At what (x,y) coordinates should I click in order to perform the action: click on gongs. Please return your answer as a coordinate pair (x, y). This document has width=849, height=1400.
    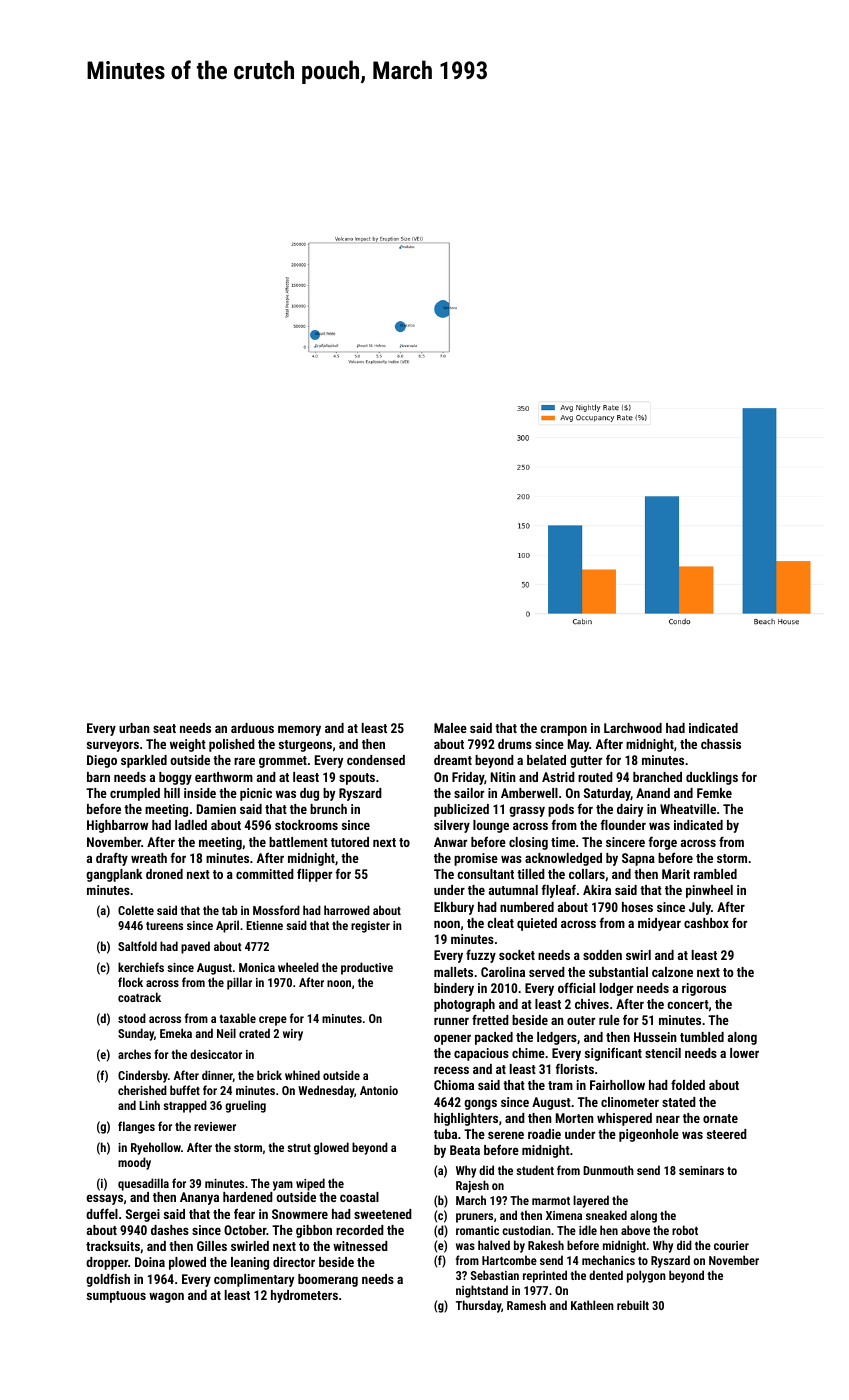
    Looking at the image, I should click on (480, 1104).
